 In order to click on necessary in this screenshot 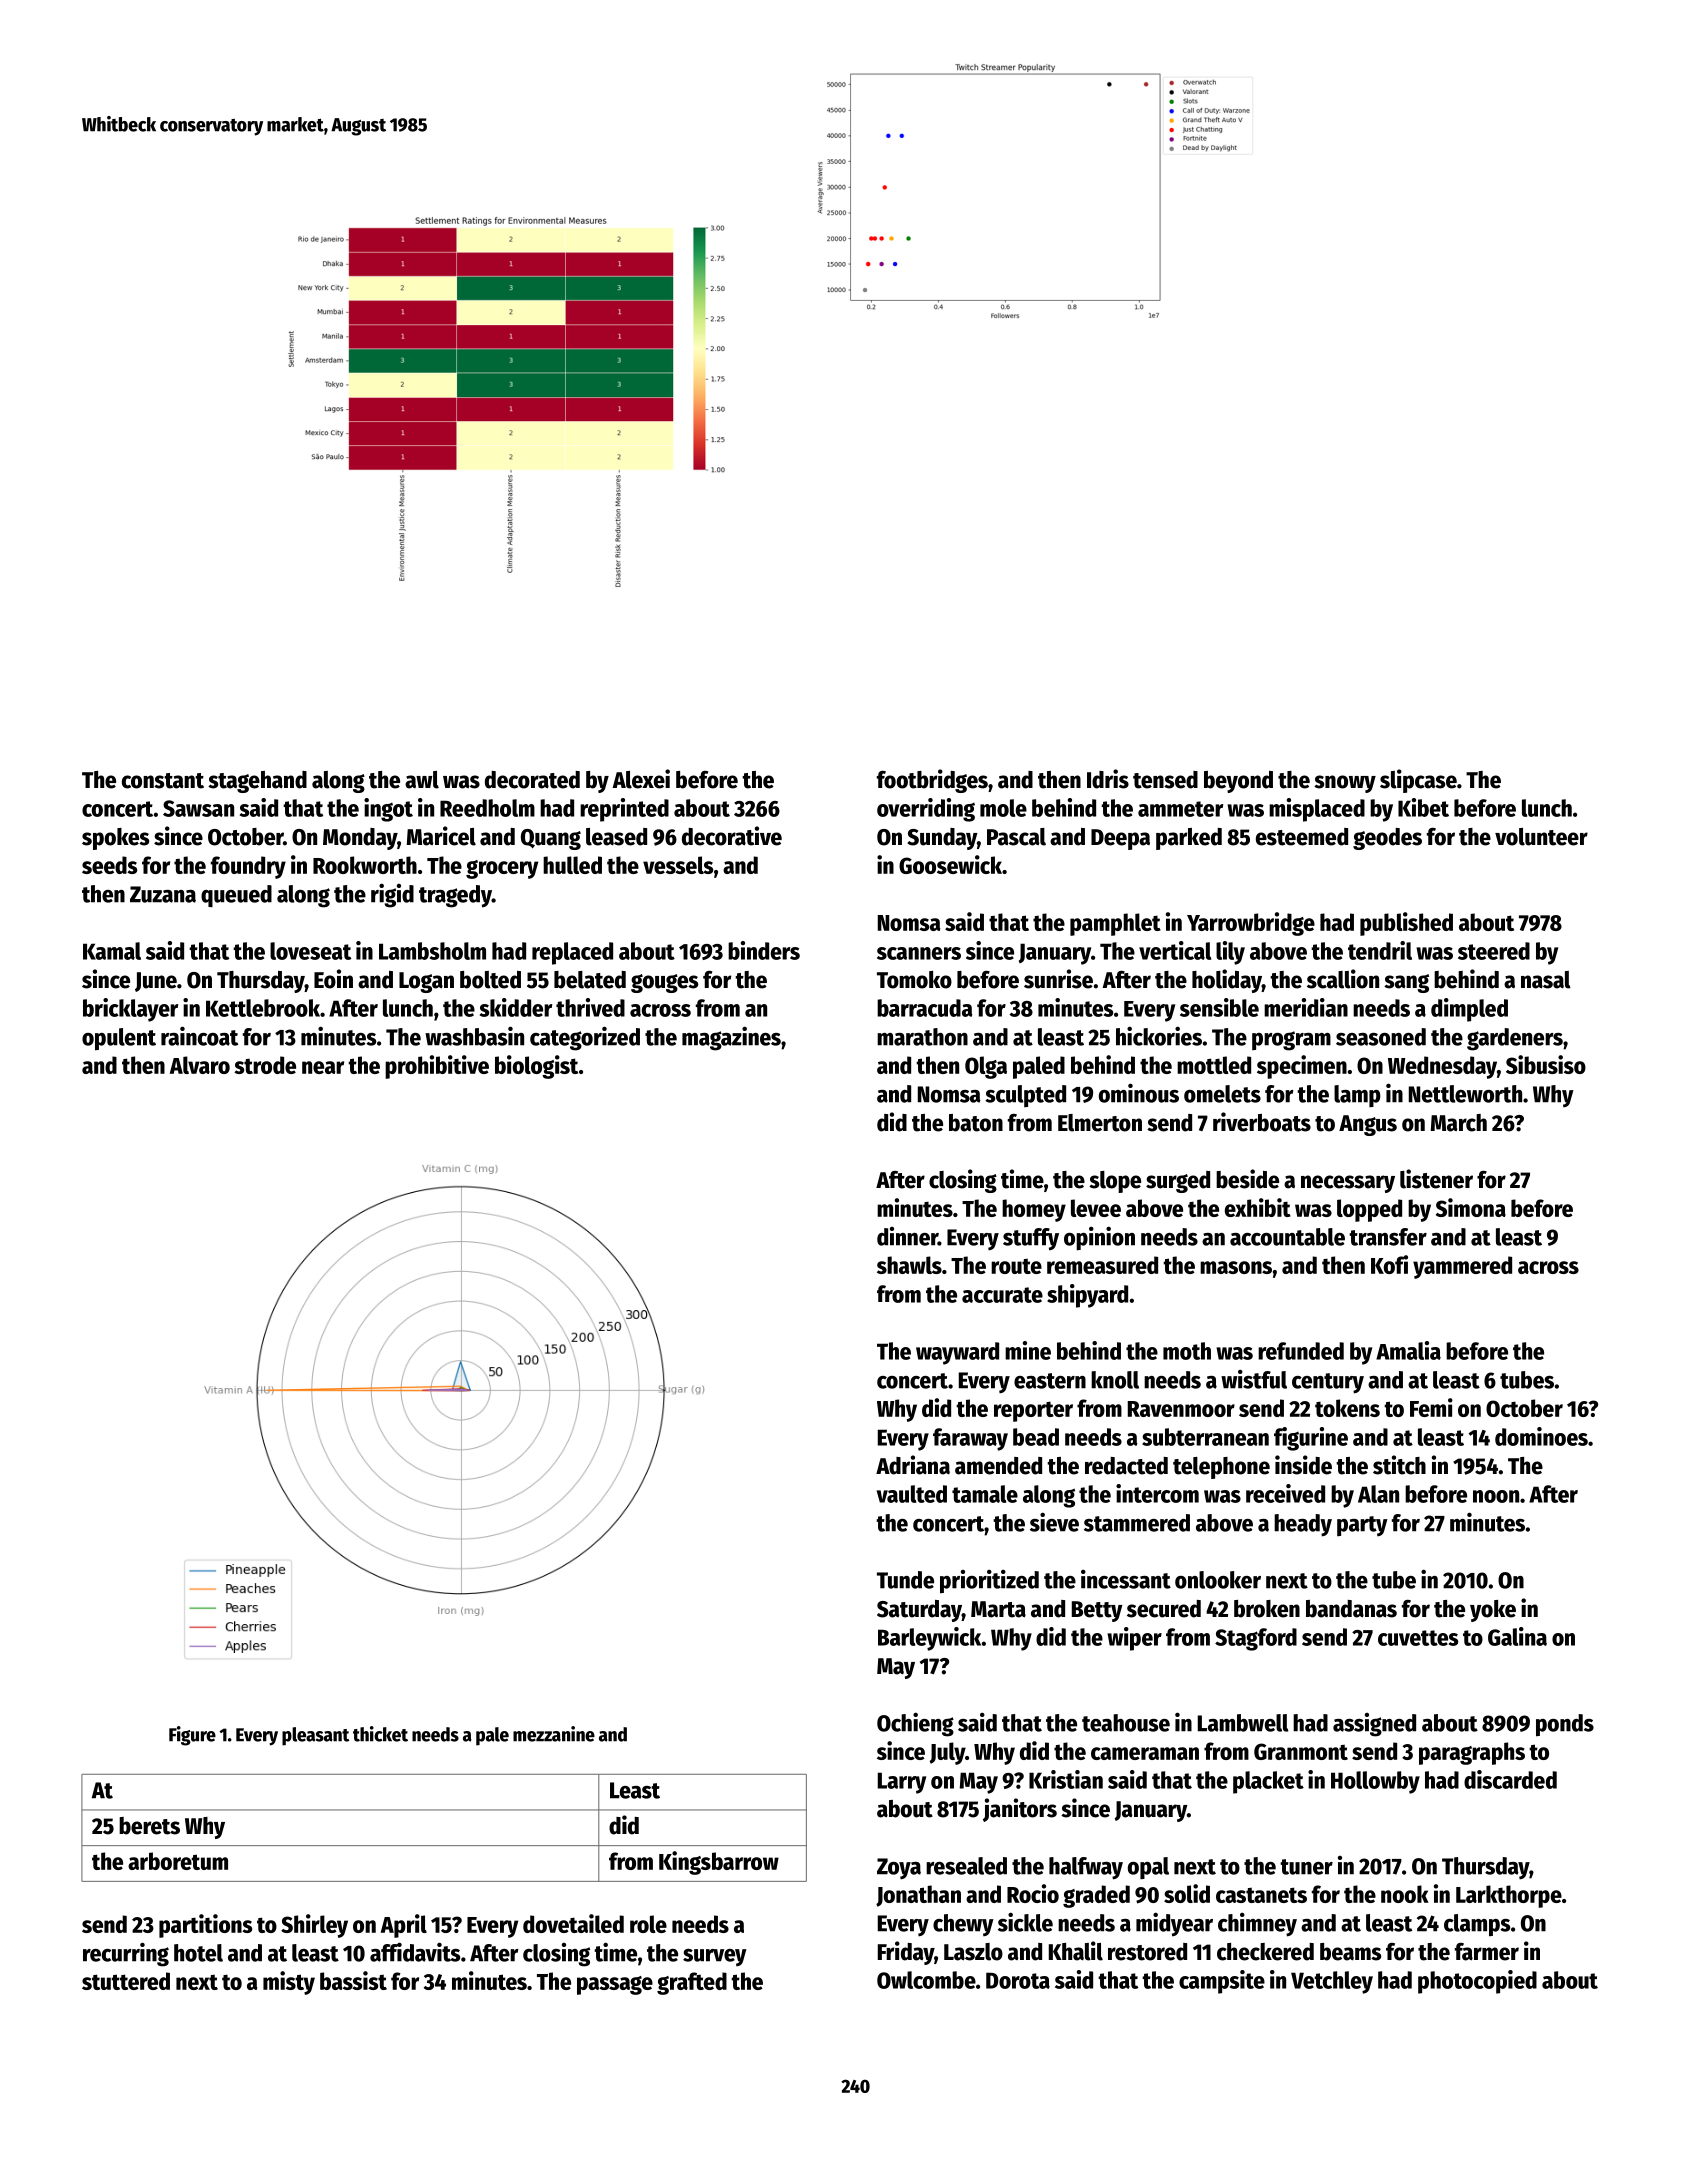, I will do `click(1348, 1184)`.
